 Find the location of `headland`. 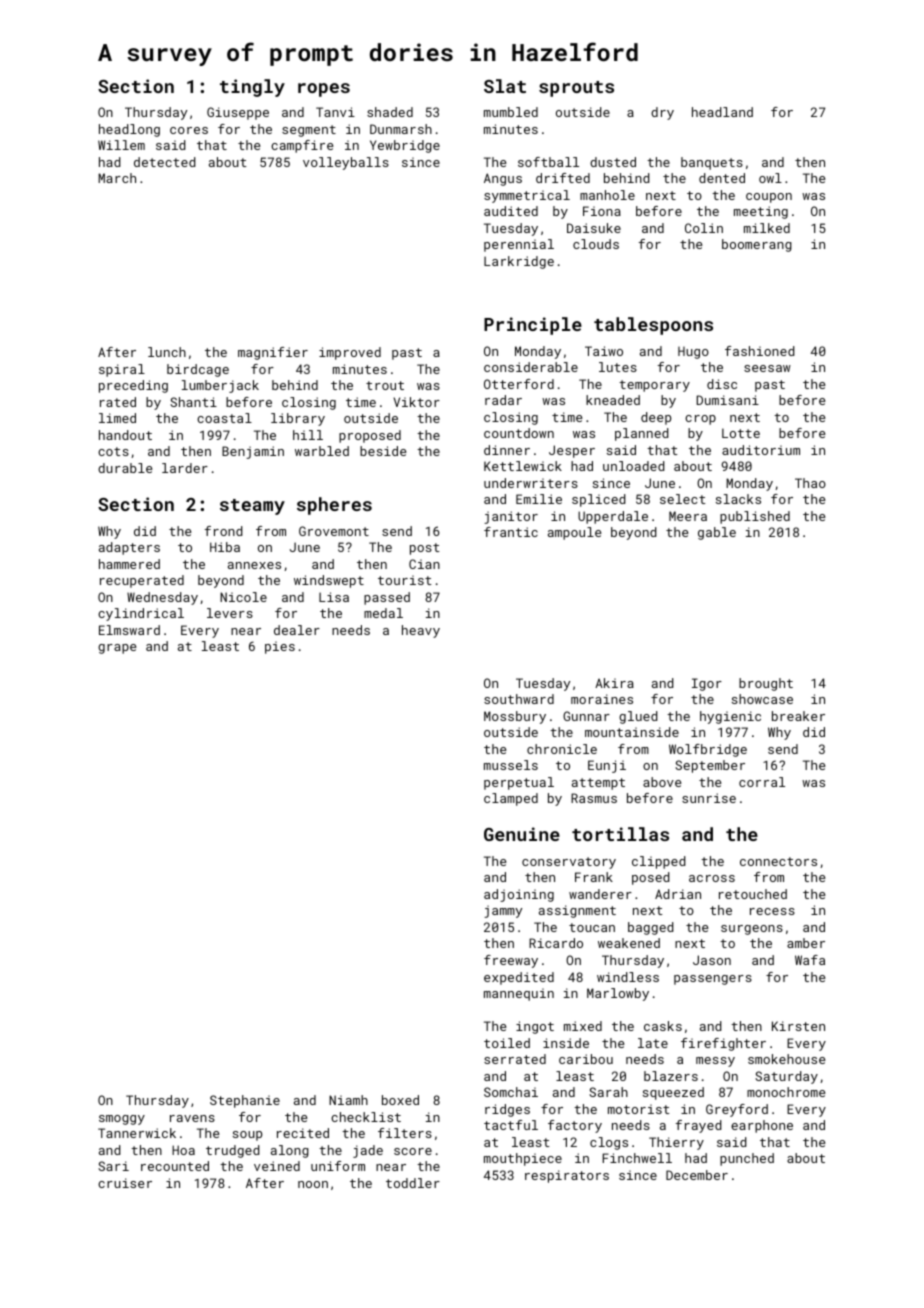

headland is located at coordinates (722, 112).
